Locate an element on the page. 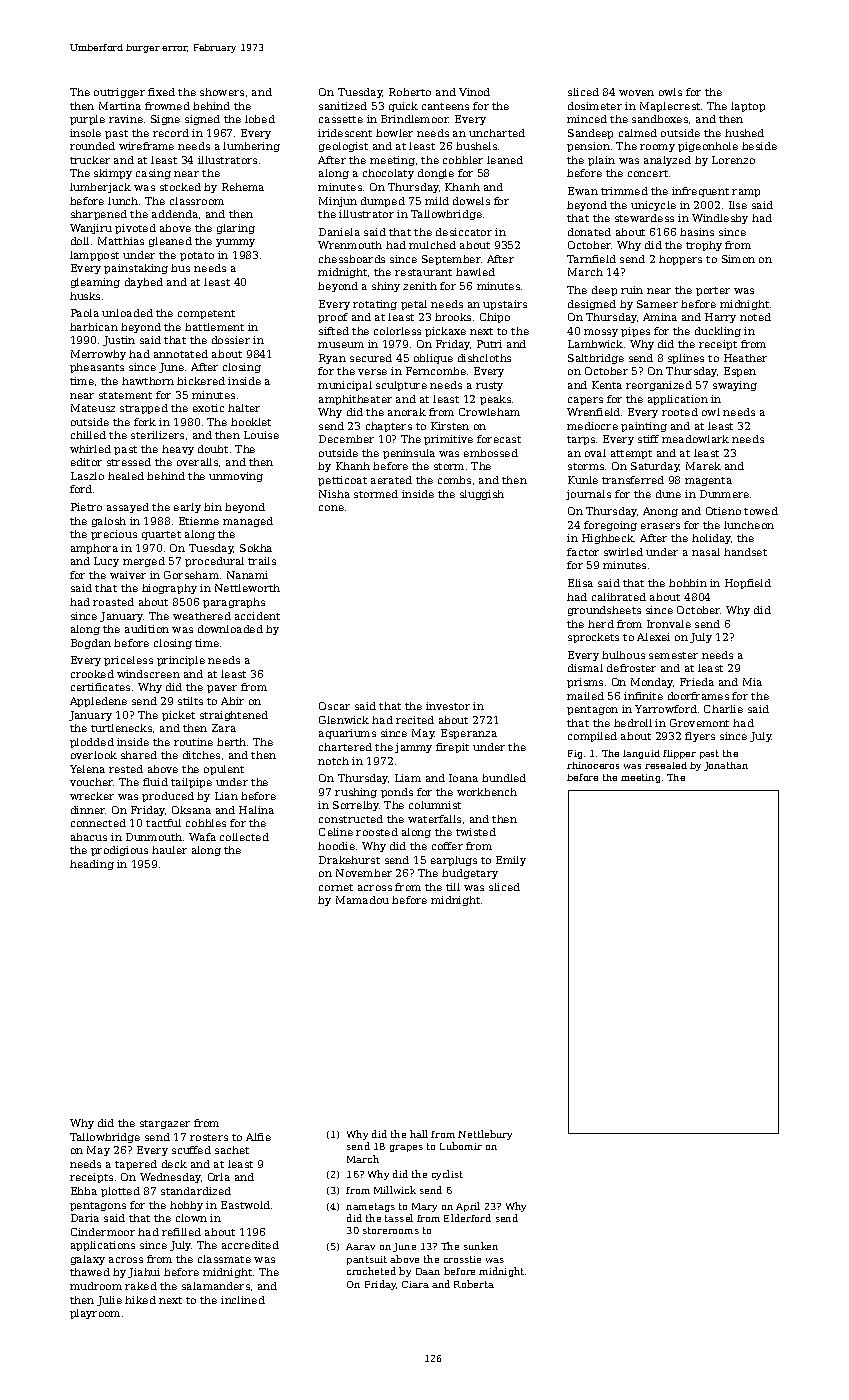 The height and width of the image is (1400, 849). tactful is located at coordinates (163, 823).
